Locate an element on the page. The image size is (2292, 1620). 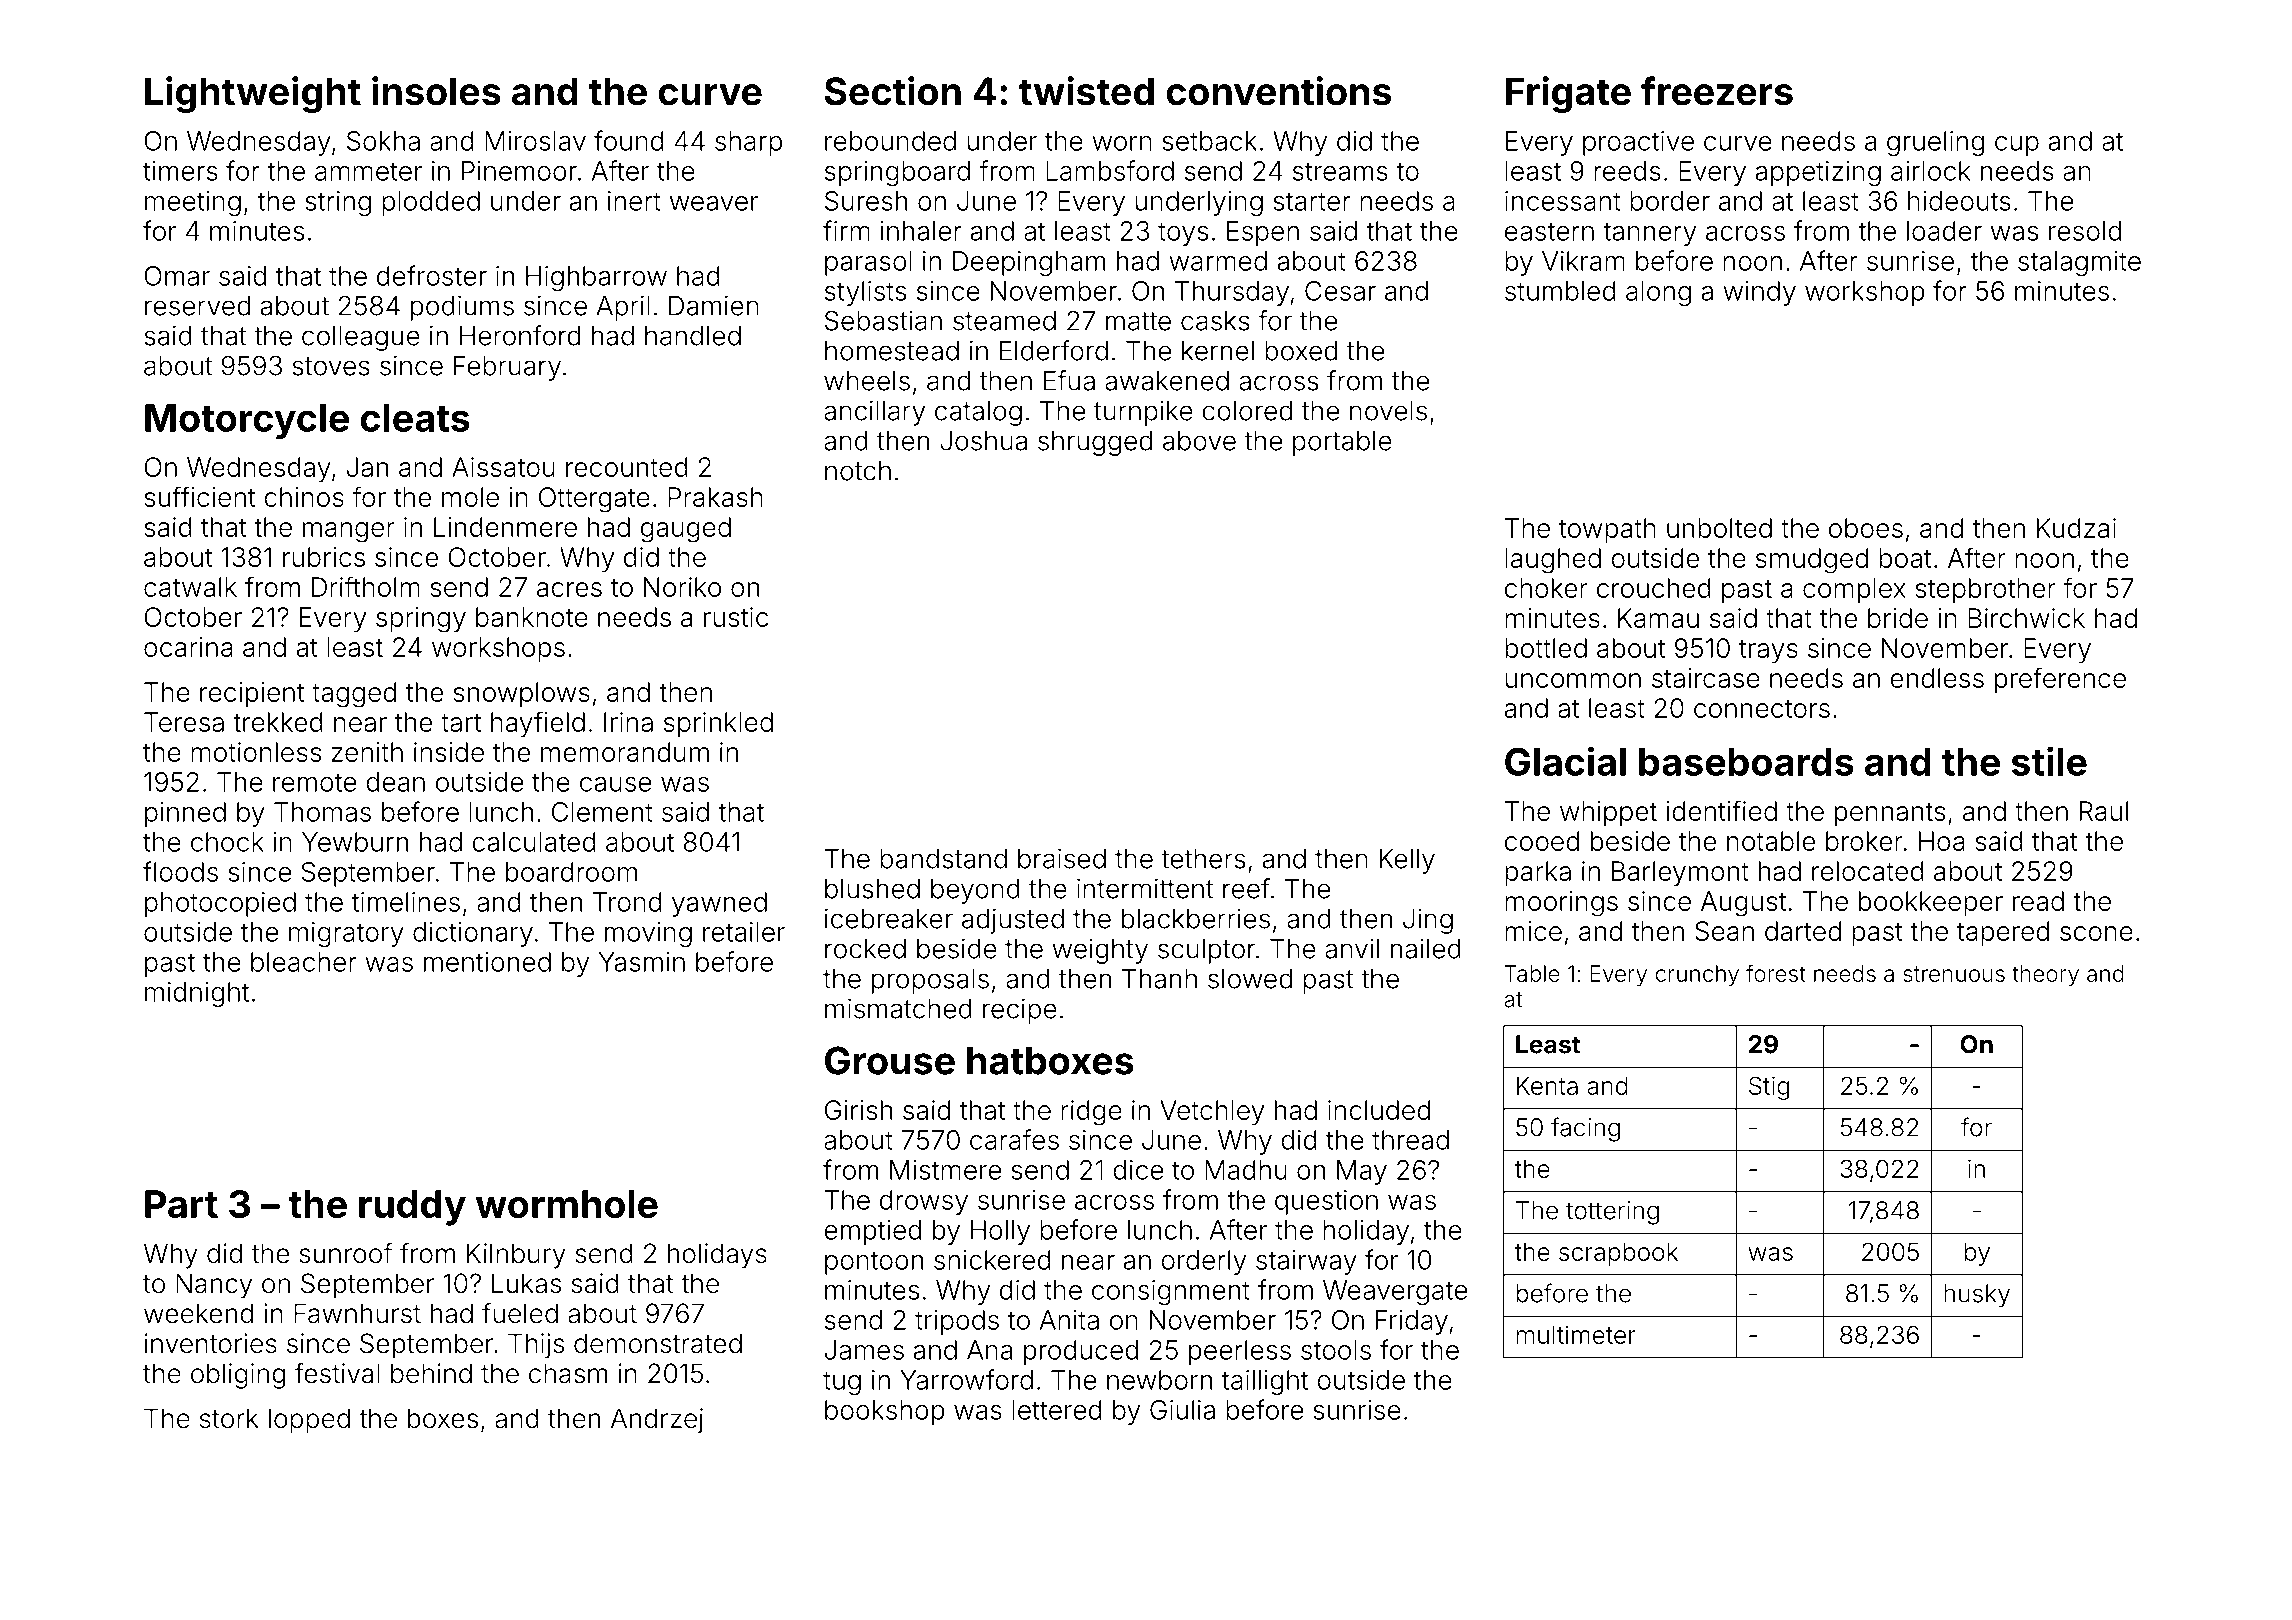
Lightweight is located at coordinates (253, 94).
